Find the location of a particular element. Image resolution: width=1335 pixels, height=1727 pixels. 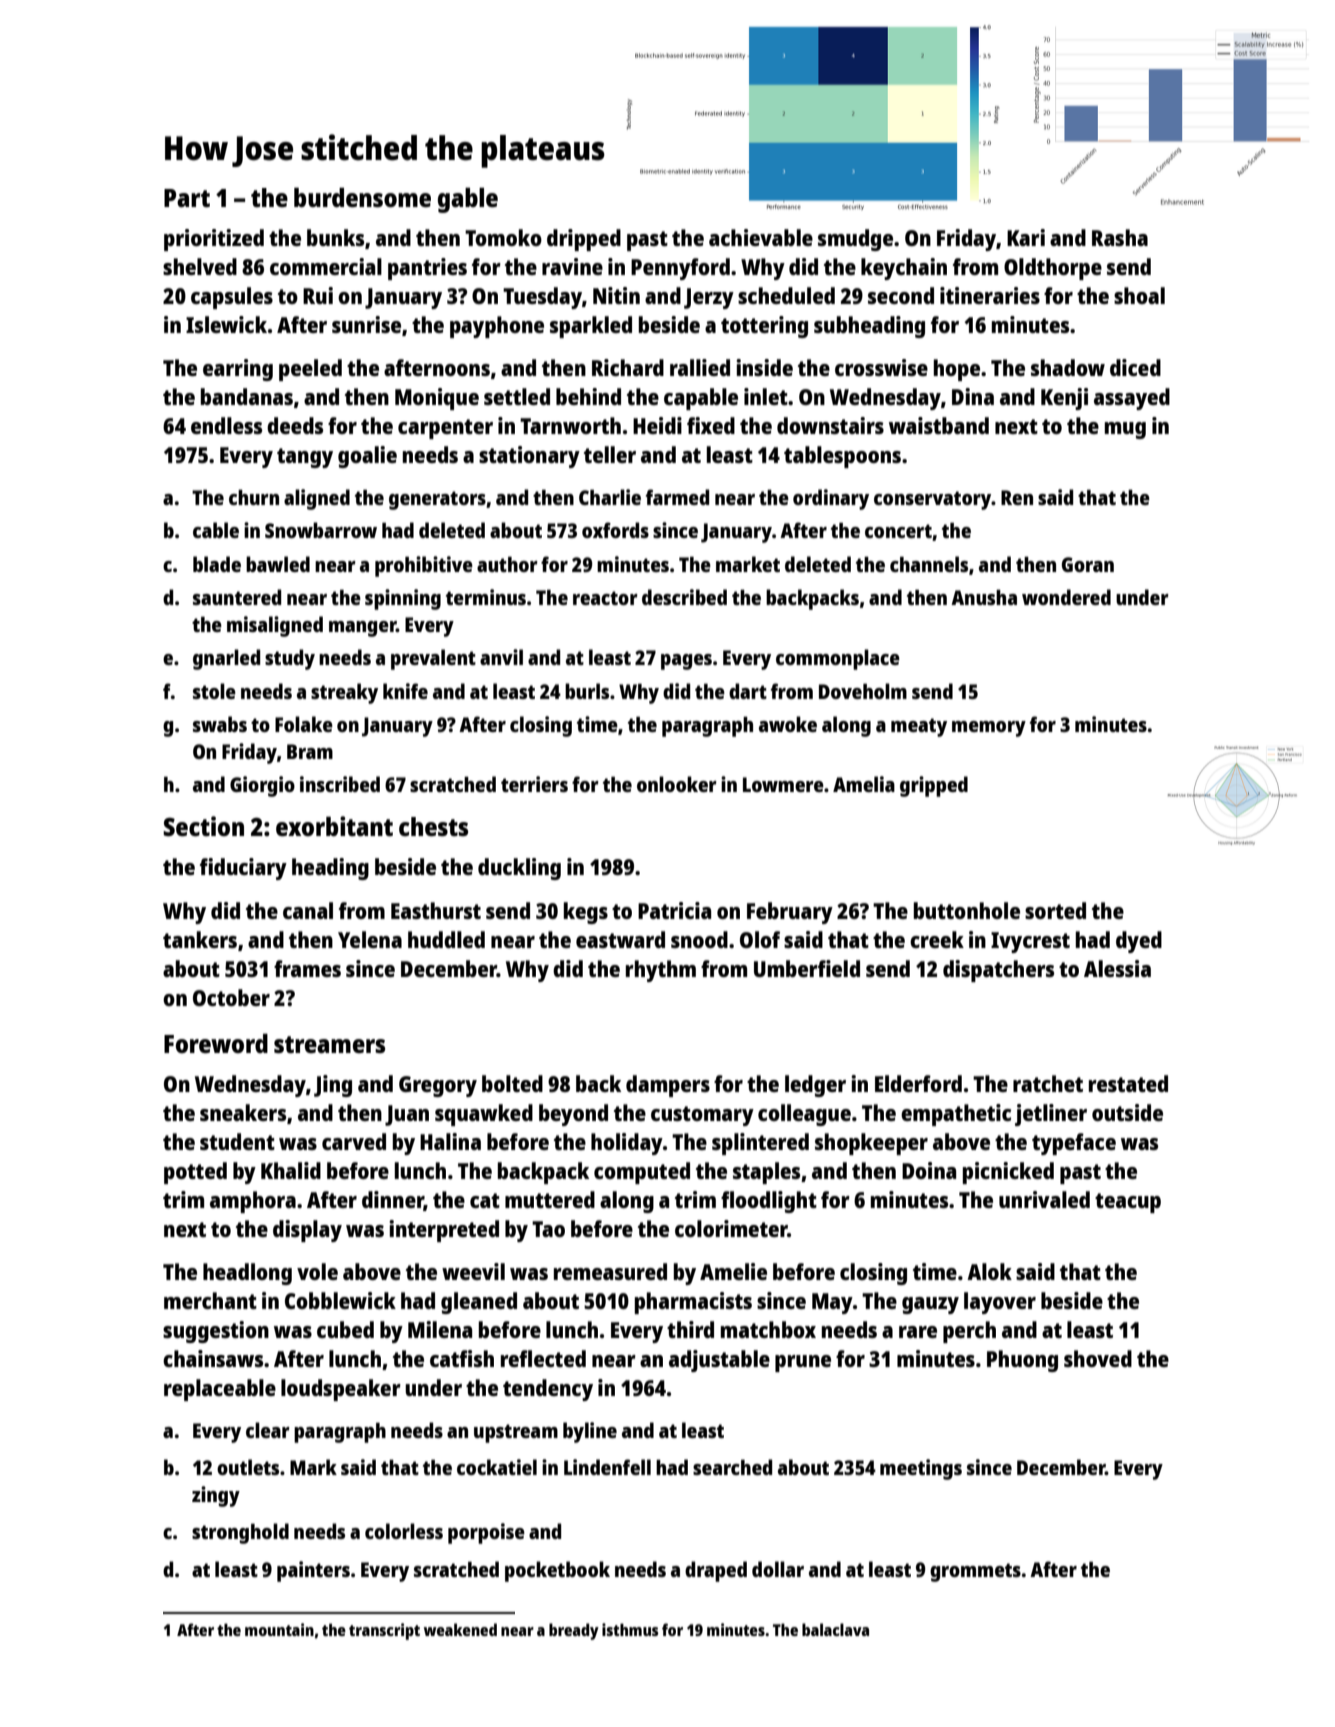

Kari is located at coordinates (1026, 237).
